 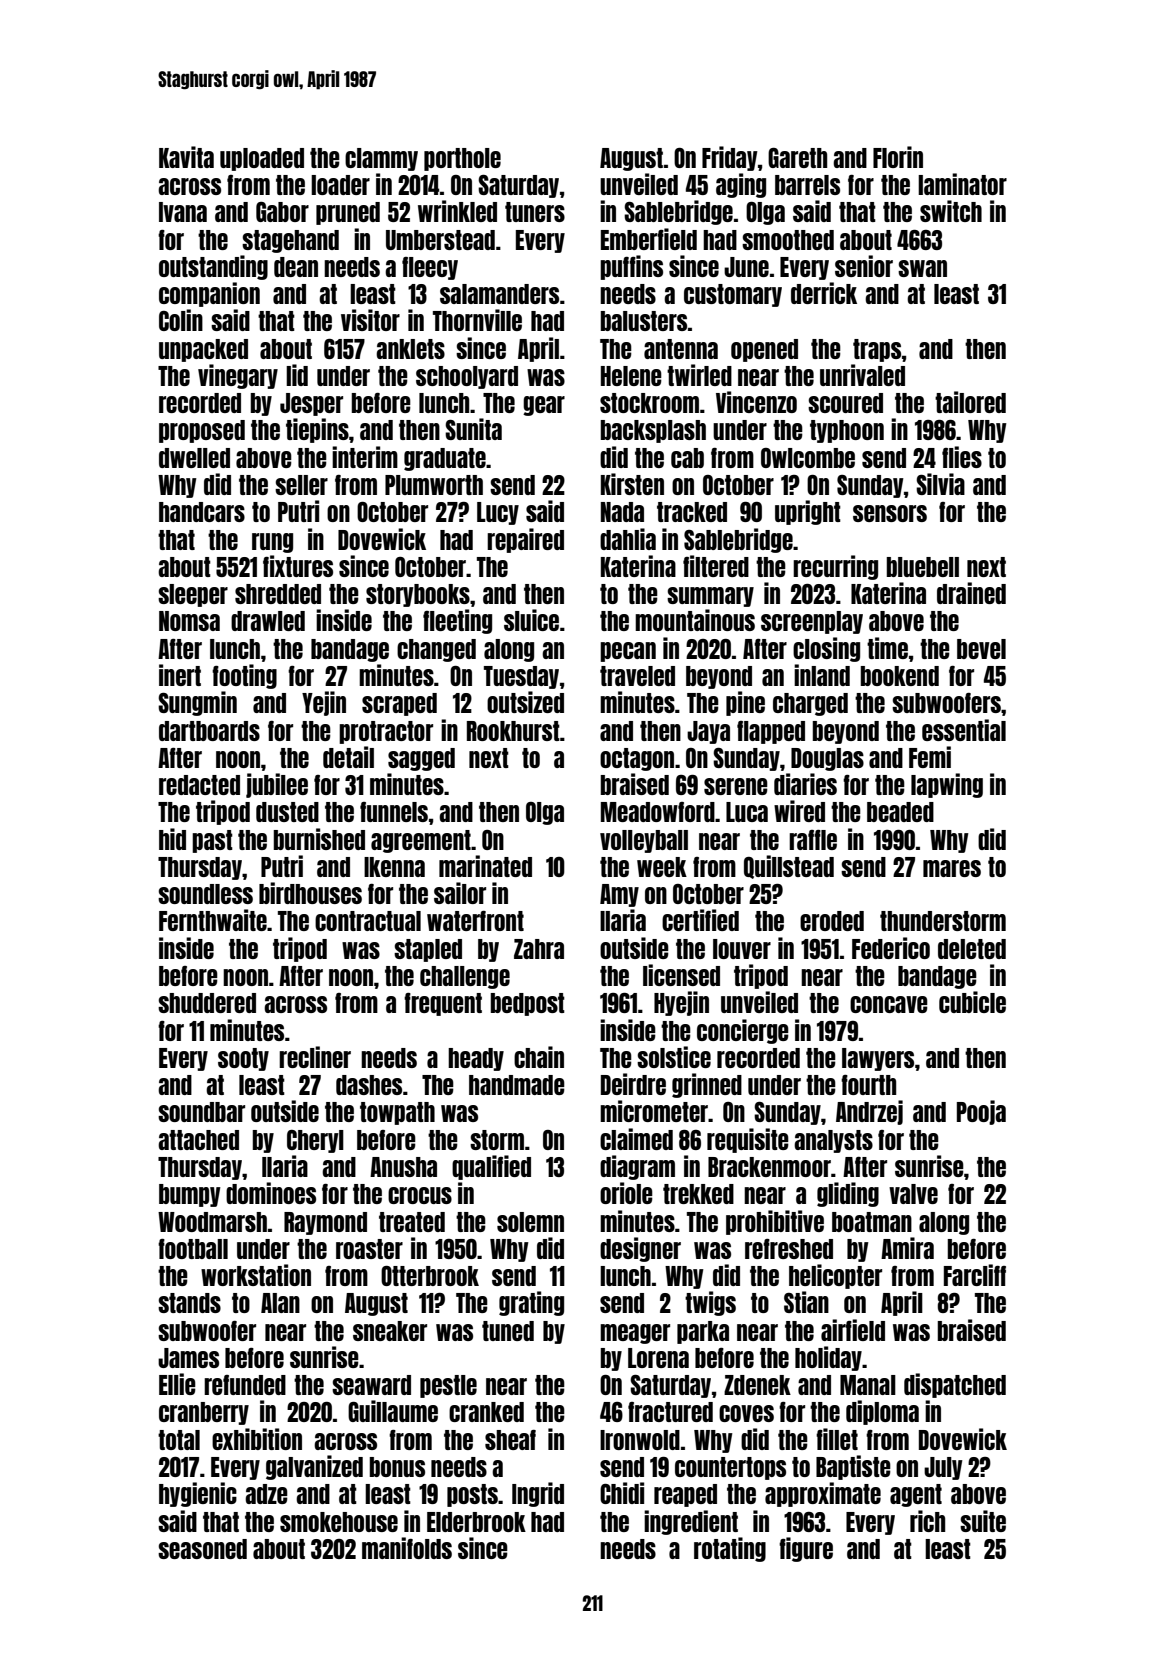 What do you see at coordinates (407, 1548) in the screenshot?
I see `manifolds` at bounding box center [407, 1548].
